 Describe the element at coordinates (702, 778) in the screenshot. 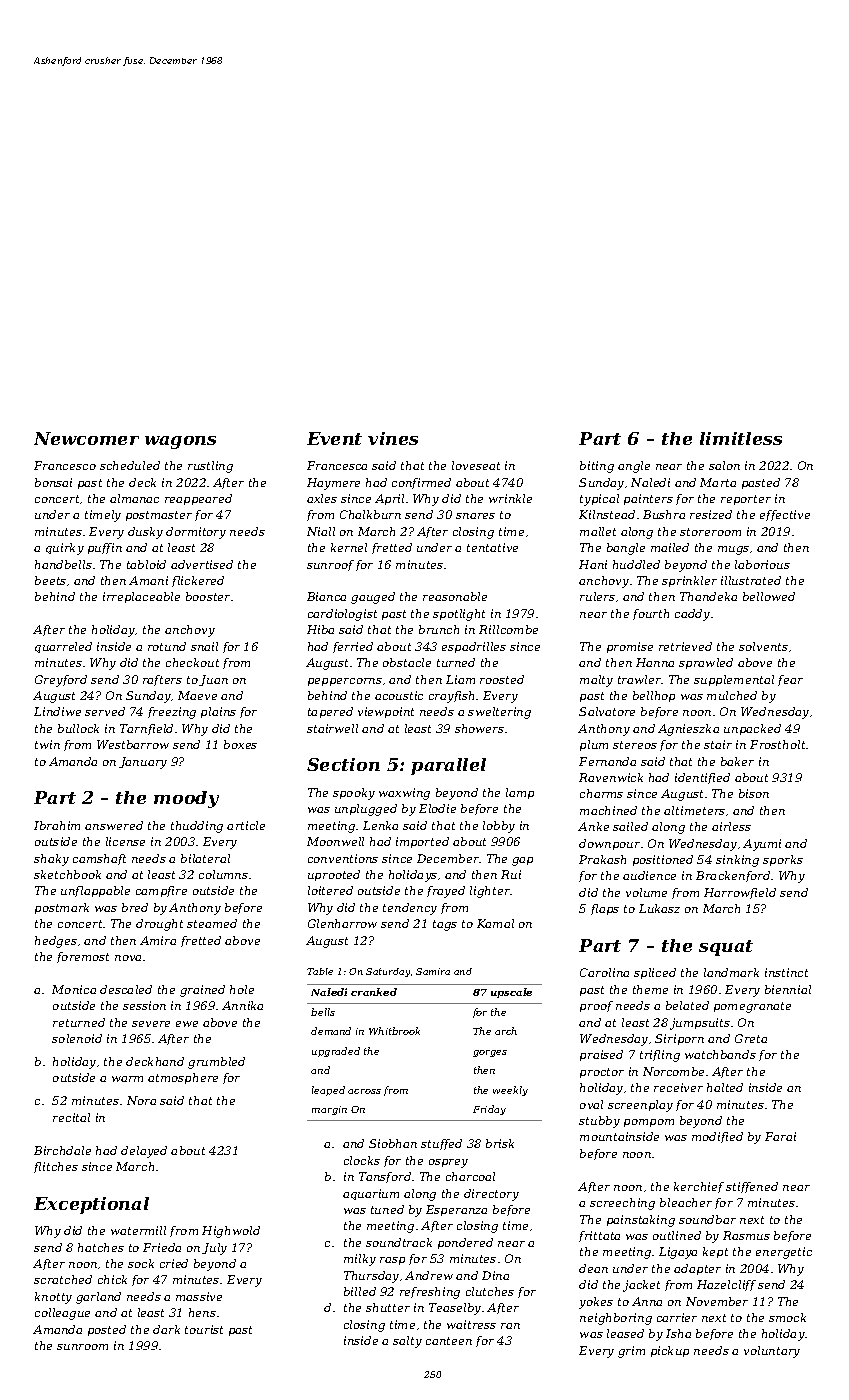

I see `identified` at that location.
